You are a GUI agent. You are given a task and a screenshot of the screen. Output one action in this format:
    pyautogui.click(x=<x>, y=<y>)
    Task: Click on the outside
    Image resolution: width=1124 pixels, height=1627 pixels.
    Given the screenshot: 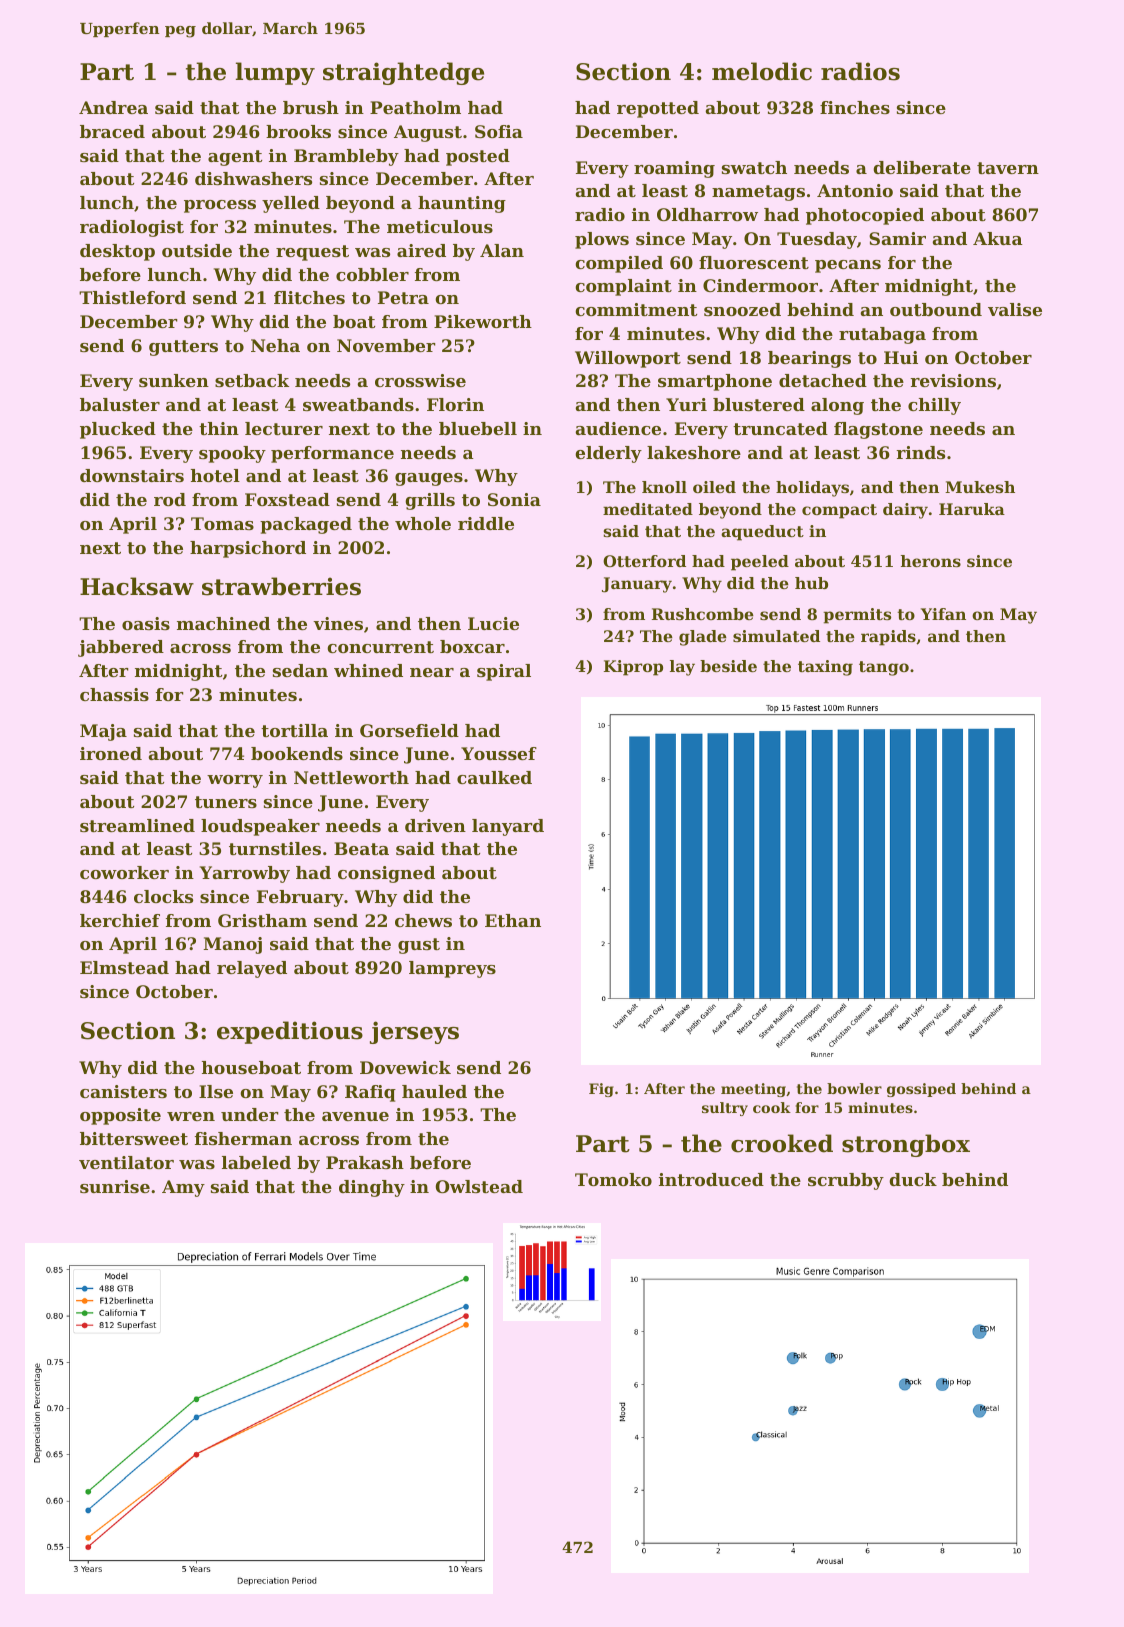 What is the action you would take?
    pyautogui.click(x=197, y=250)
